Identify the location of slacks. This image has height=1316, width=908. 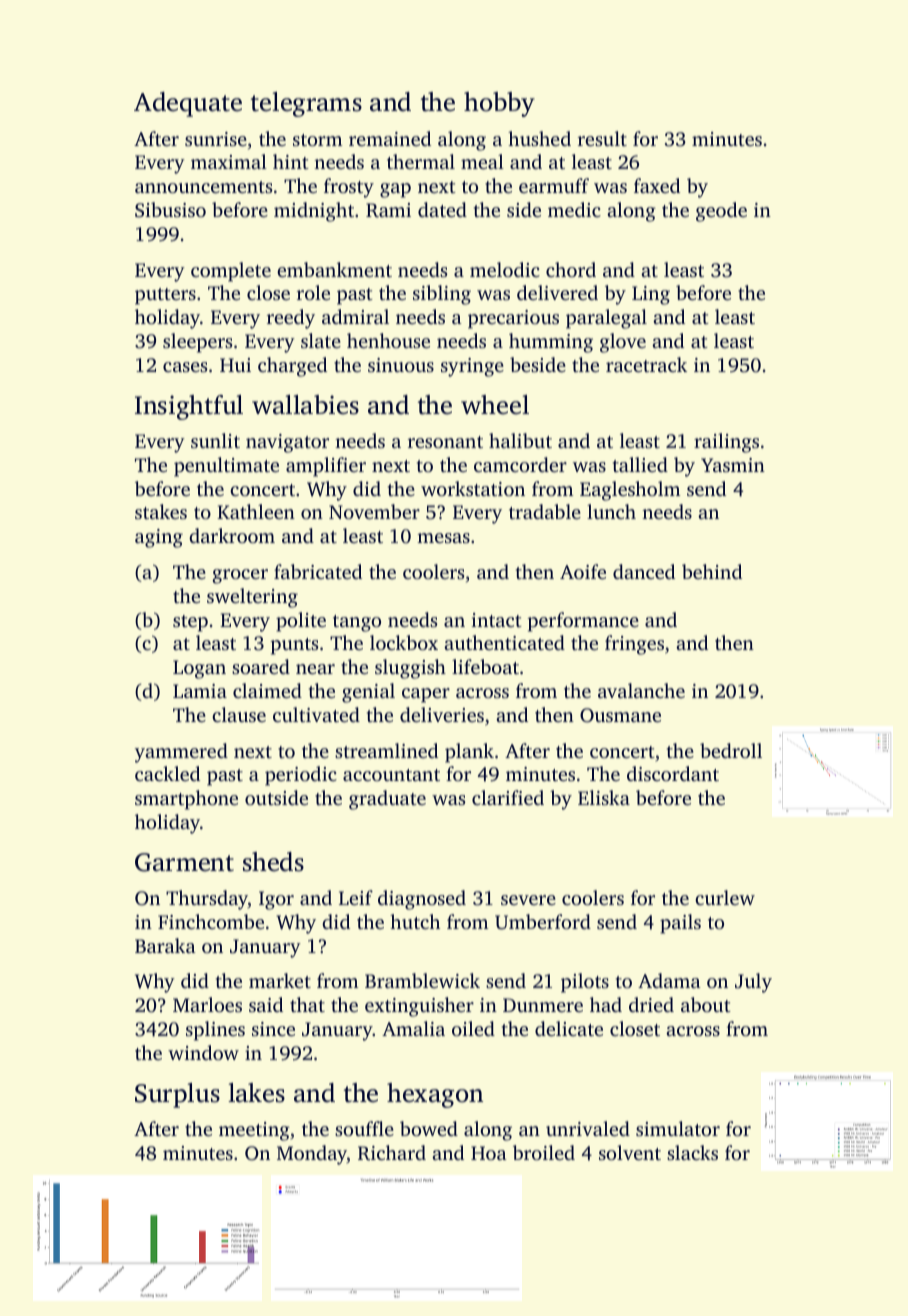
(692, 1152).
